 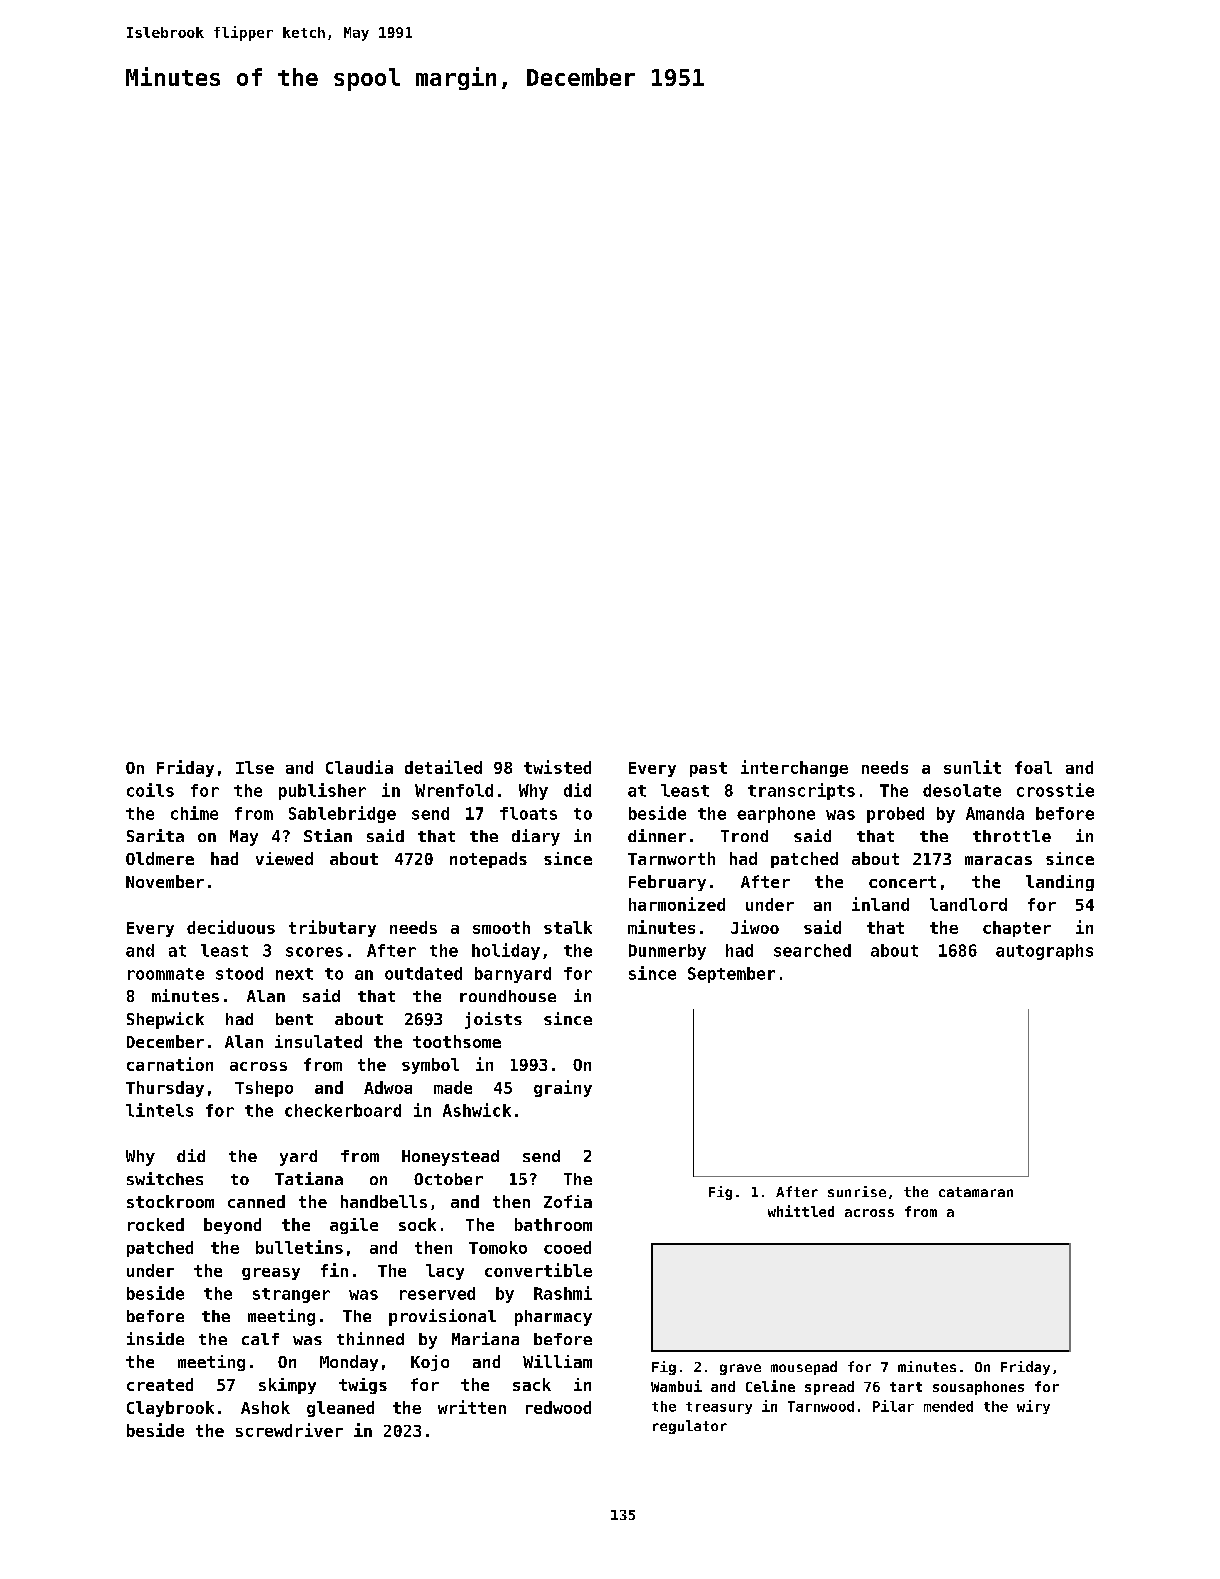 I want to click on concert, so click(x=902, y=882).
